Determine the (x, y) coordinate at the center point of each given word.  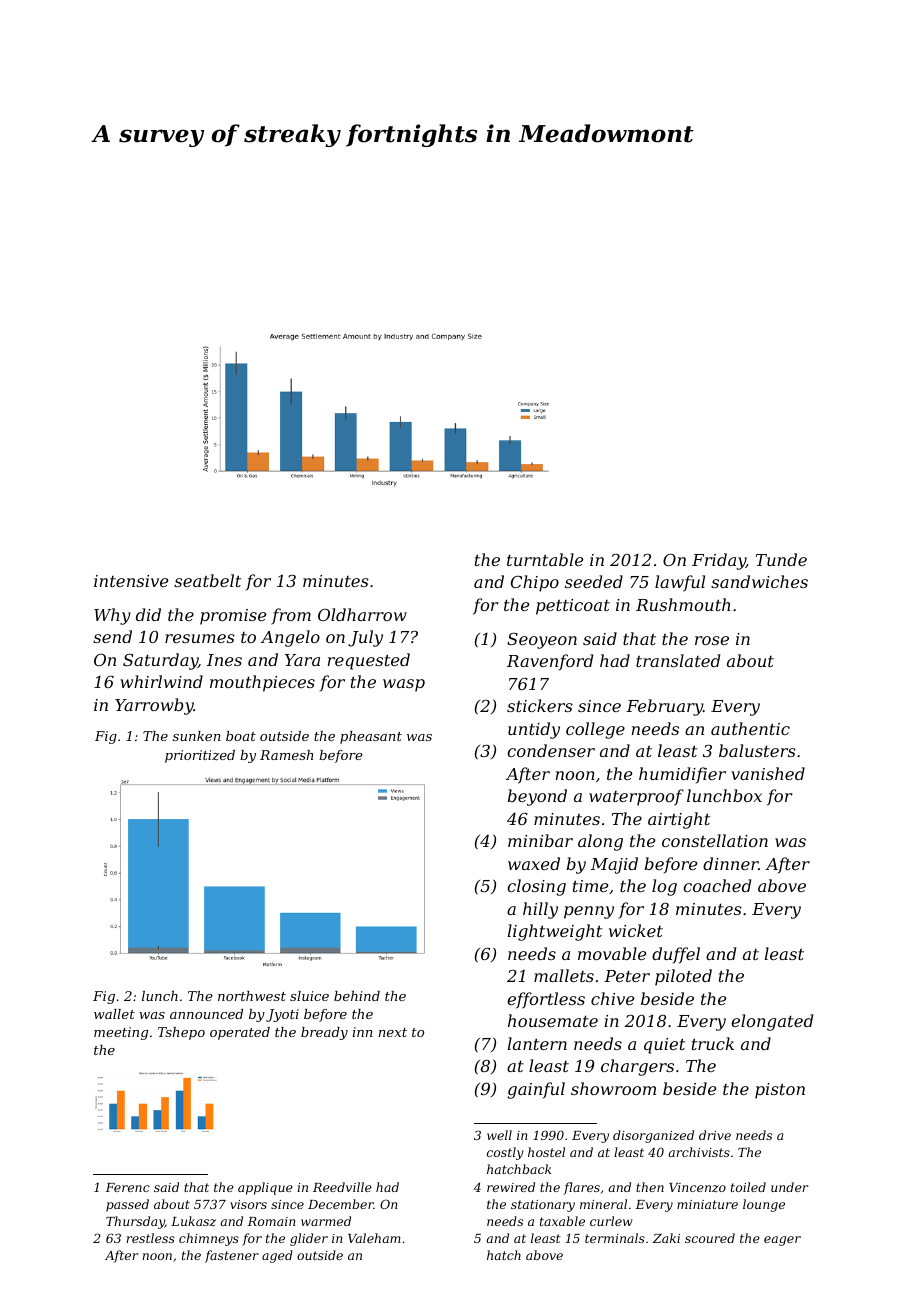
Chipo (535, 583)
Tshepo (181, 1033)
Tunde (781, 559)
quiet (664, 1046)
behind (357, 996)
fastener (232, 1256)
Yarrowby (154, 706)
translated (678, 660)
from (291, 616)
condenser (551, 750)
